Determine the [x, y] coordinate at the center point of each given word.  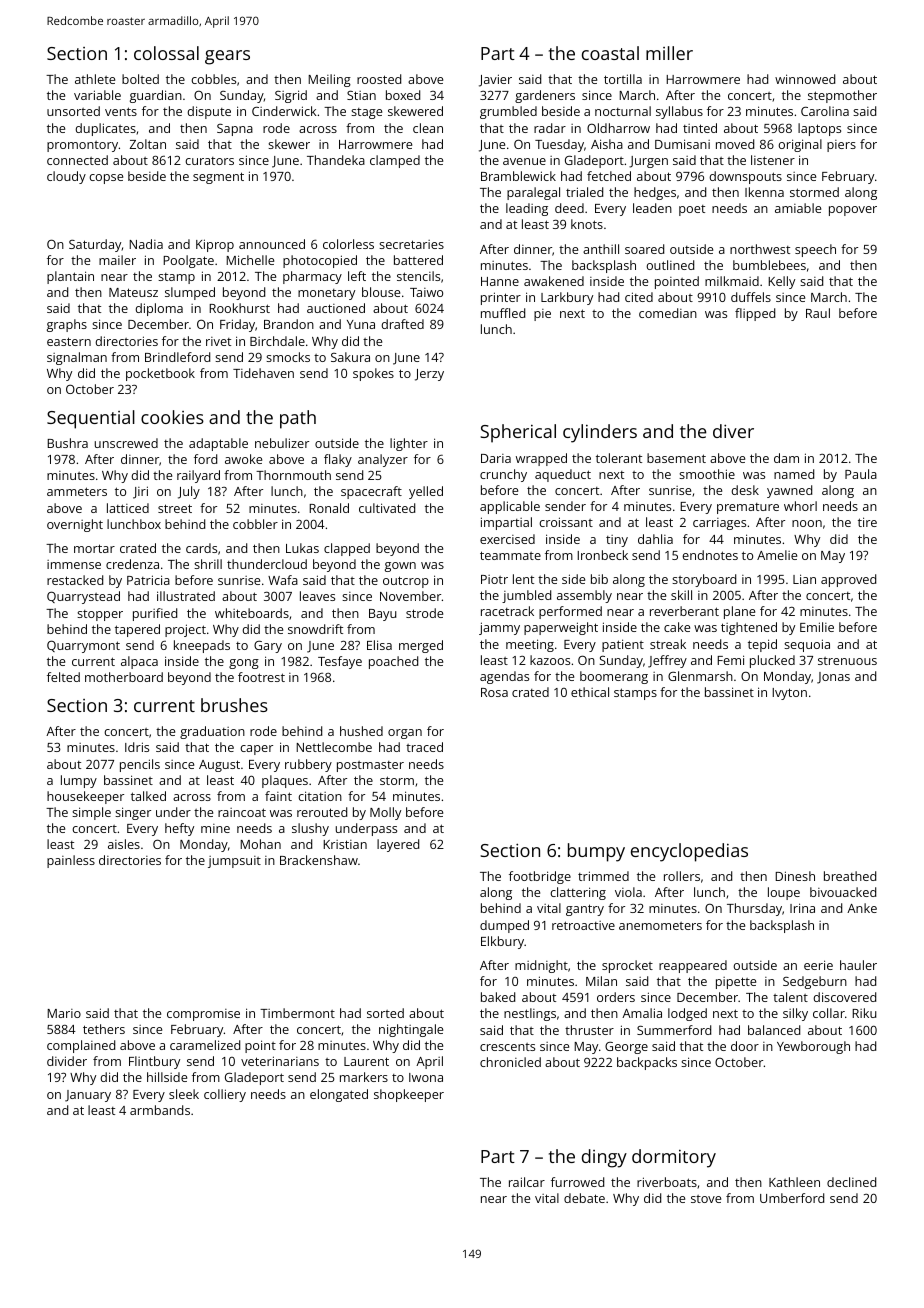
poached [393, 662]
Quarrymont [83, 646]
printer [501, 298]
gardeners [545, 96]
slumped [190, 293]
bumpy [596, 852]
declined [851, 1182]
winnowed [805, 79]
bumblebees [769, 265]
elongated [339, 1095]
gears [227, 57]
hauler [858, 965]
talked [148, 796]
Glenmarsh [700, 676]
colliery [225, 1095]
